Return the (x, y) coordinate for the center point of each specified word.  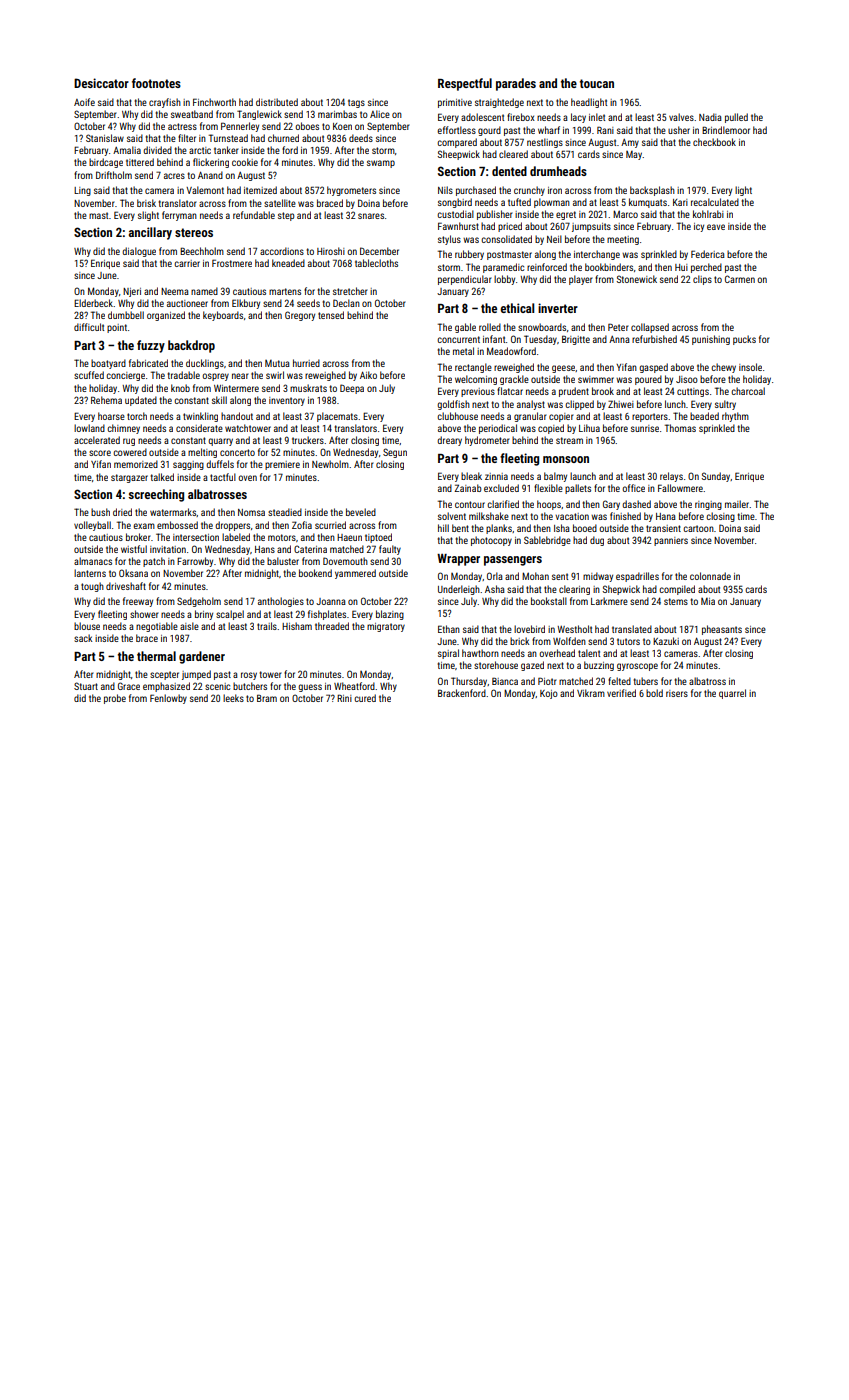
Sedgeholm (199, 602)
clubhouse (457, 416)
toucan (597, 83)
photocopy (491, 541)
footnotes (156, 83)
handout (237, 416)
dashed (636, 504)
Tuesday (540, 340)
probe (115, 699)
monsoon (566, 459)
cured (365, 698)
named (204, 291)
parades (516, 84)
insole (750, 367)
